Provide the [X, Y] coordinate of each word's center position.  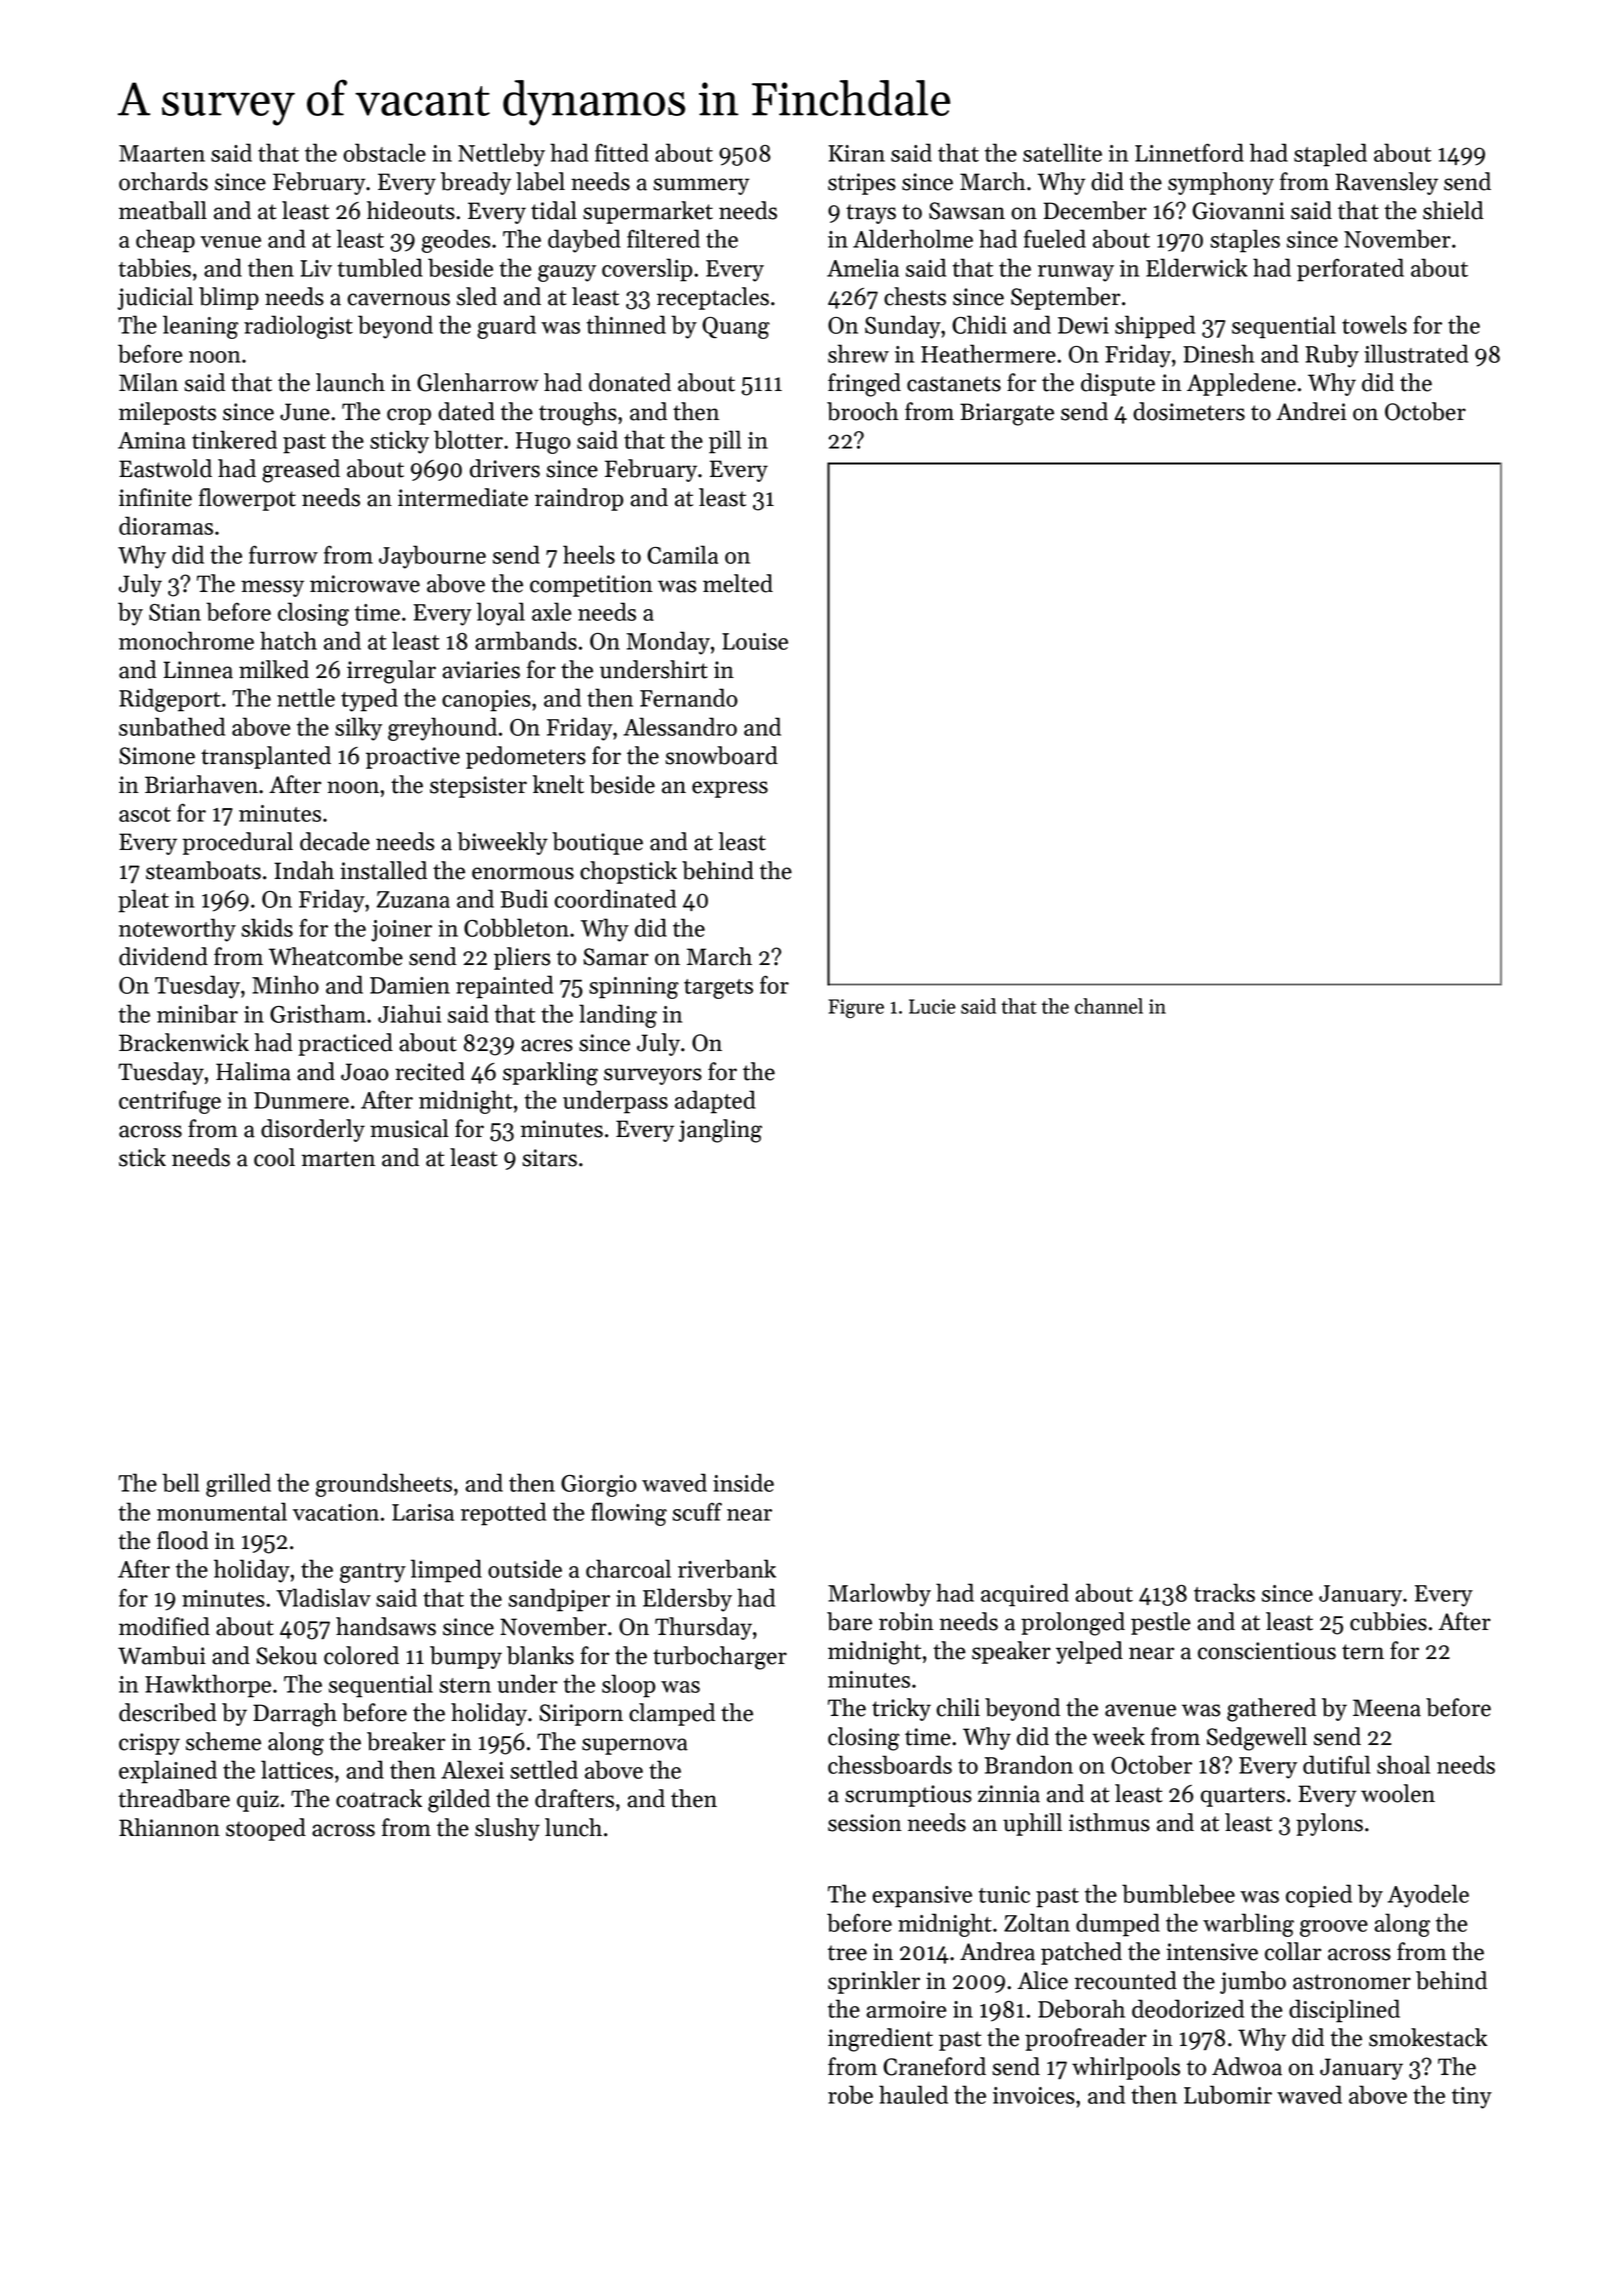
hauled [913, 2094]
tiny [1472, 2098]
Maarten [162, 153]
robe [850, 2094]
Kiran [856, 153]
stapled [1330, 155]
